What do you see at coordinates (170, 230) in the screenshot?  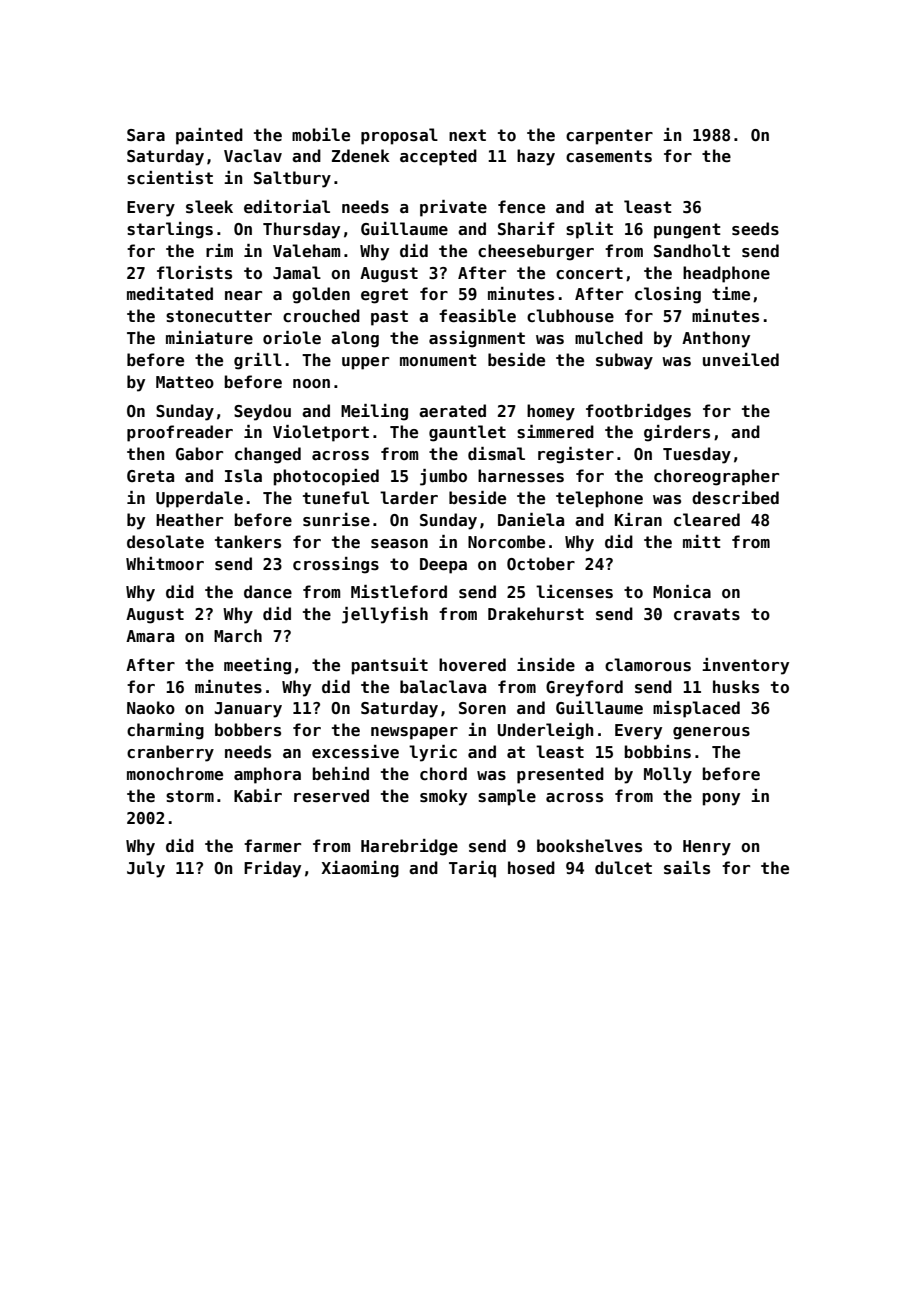 I see `starlings` at bounding box center [170, 230].
